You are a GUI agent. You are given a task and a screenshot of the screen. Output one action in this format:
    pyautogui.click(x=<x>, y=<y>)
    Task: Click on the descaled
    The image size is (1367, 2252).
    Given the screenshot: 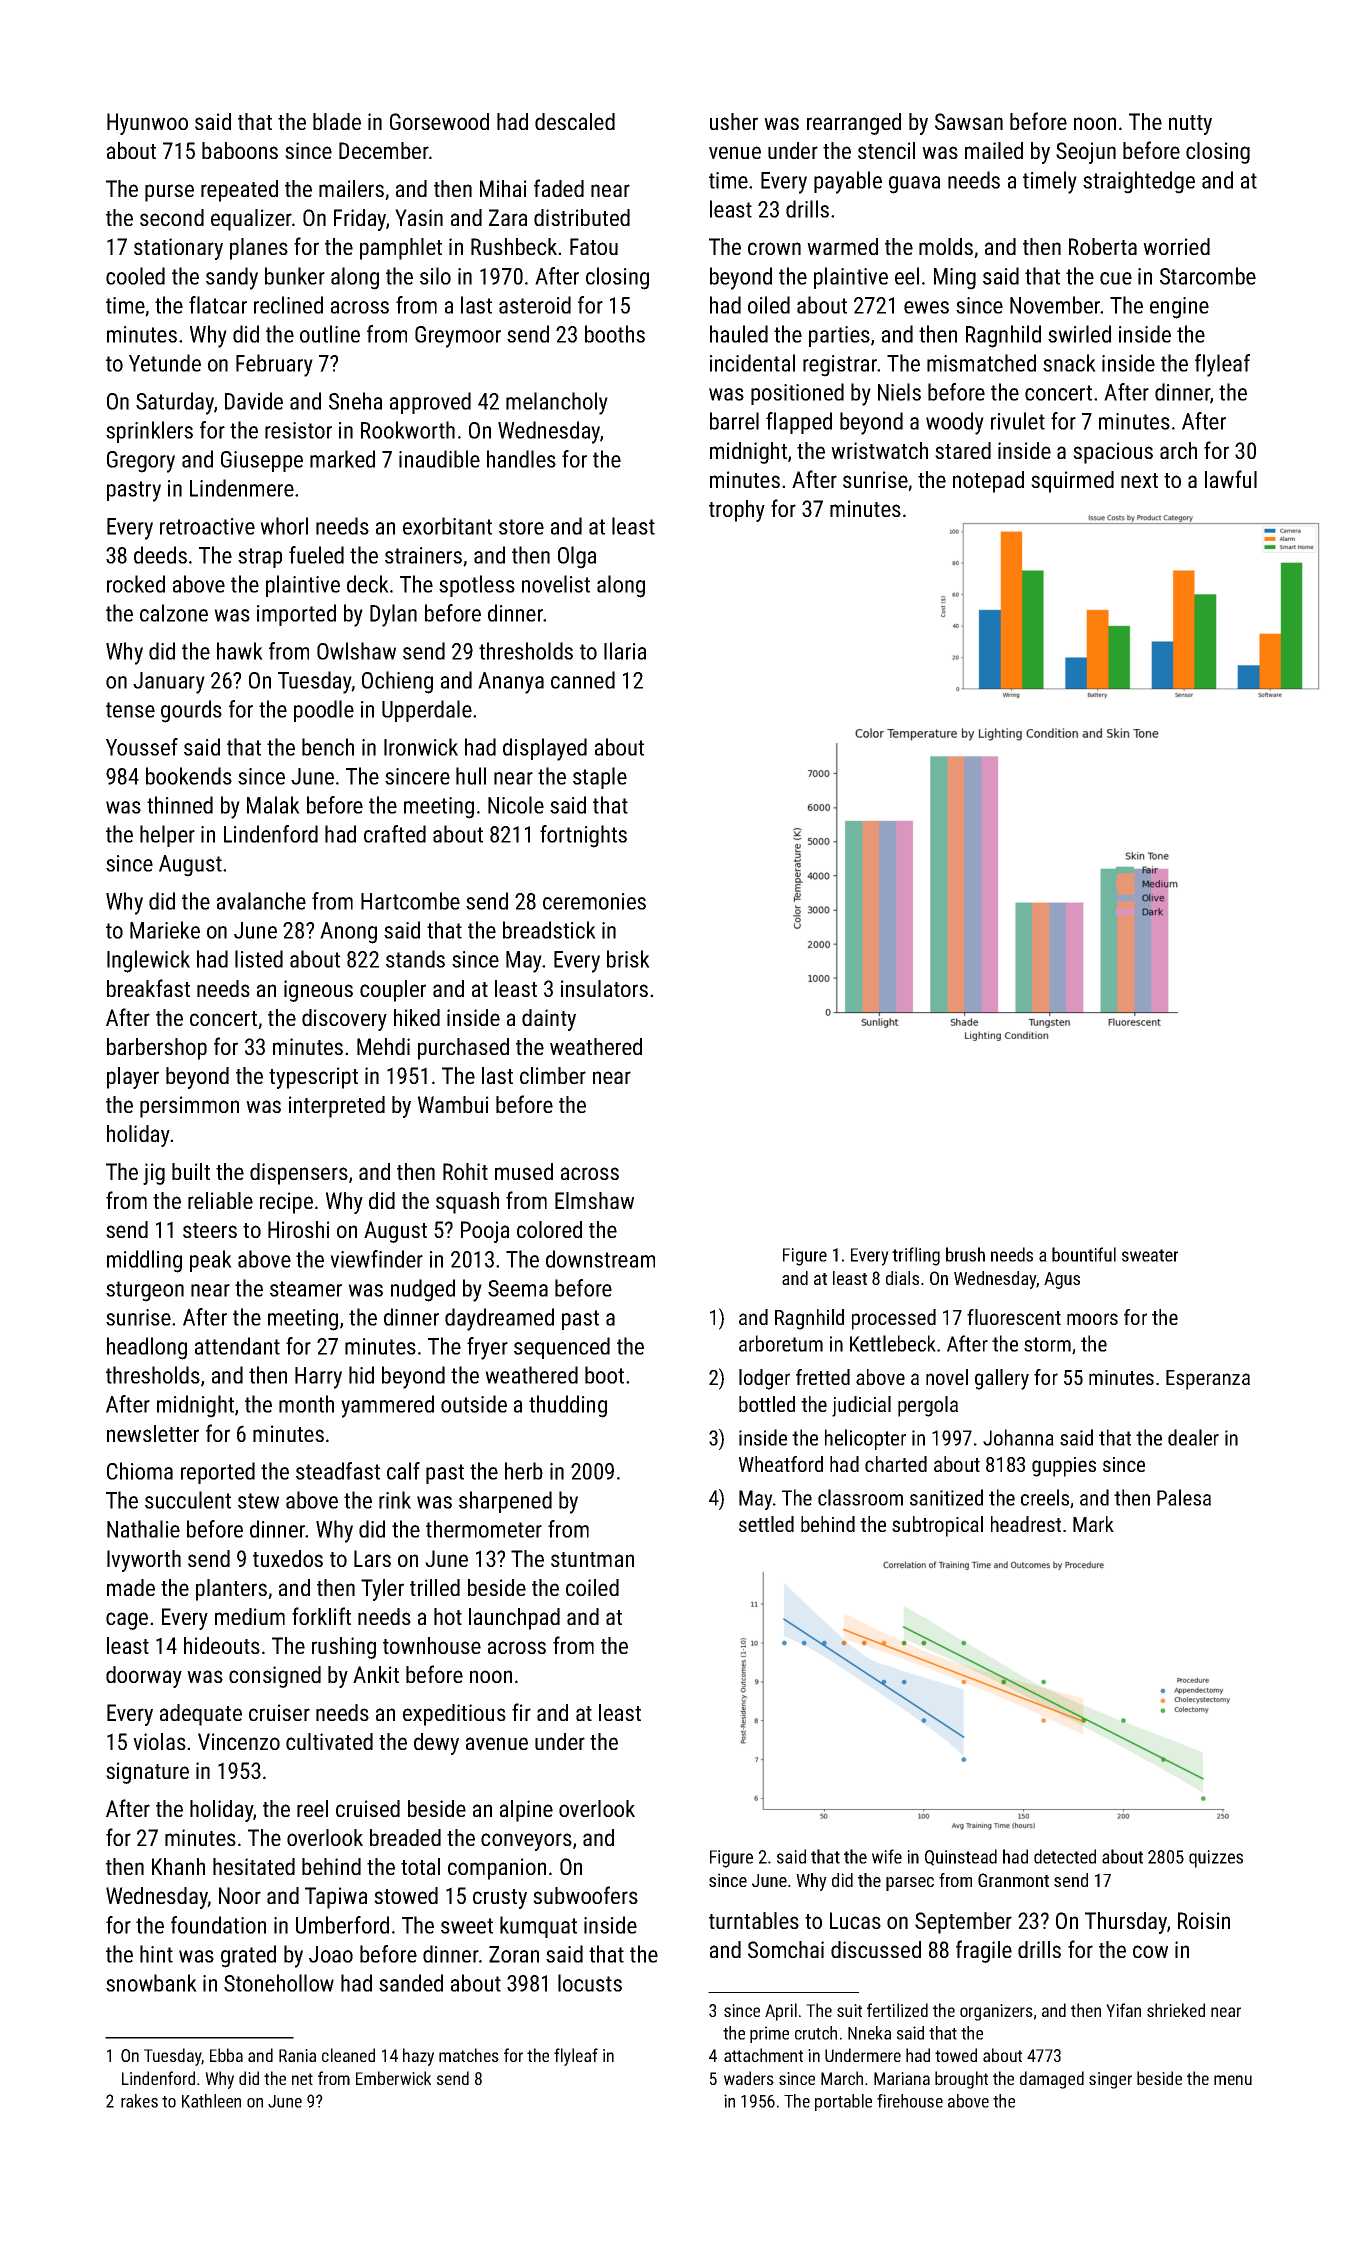 What is the action you would take?
    pyautogui.click(x=575, y=121)
